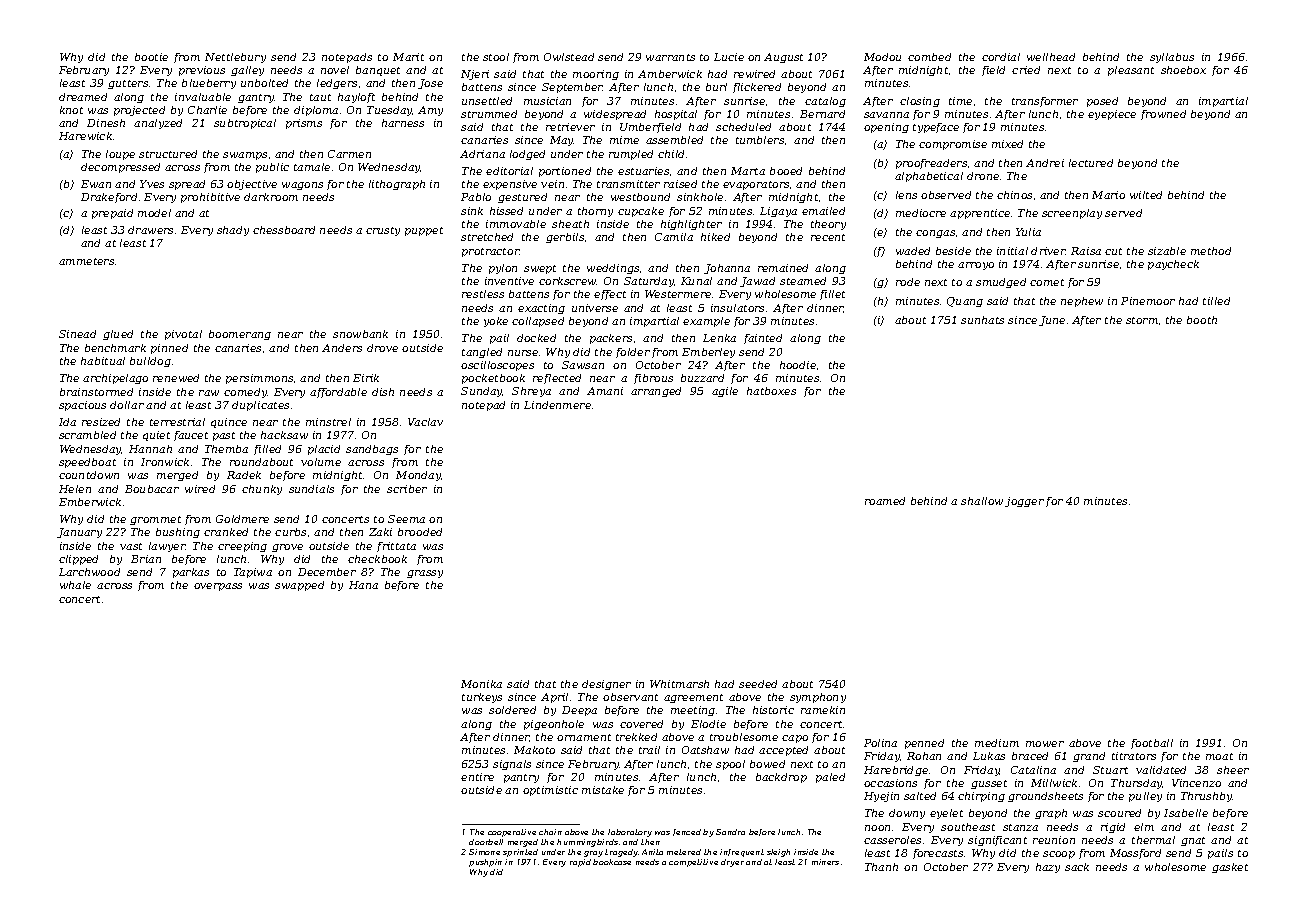  Describe the element at coordinates (218, 587) in the screenshot. I see `overpass` at that location.
